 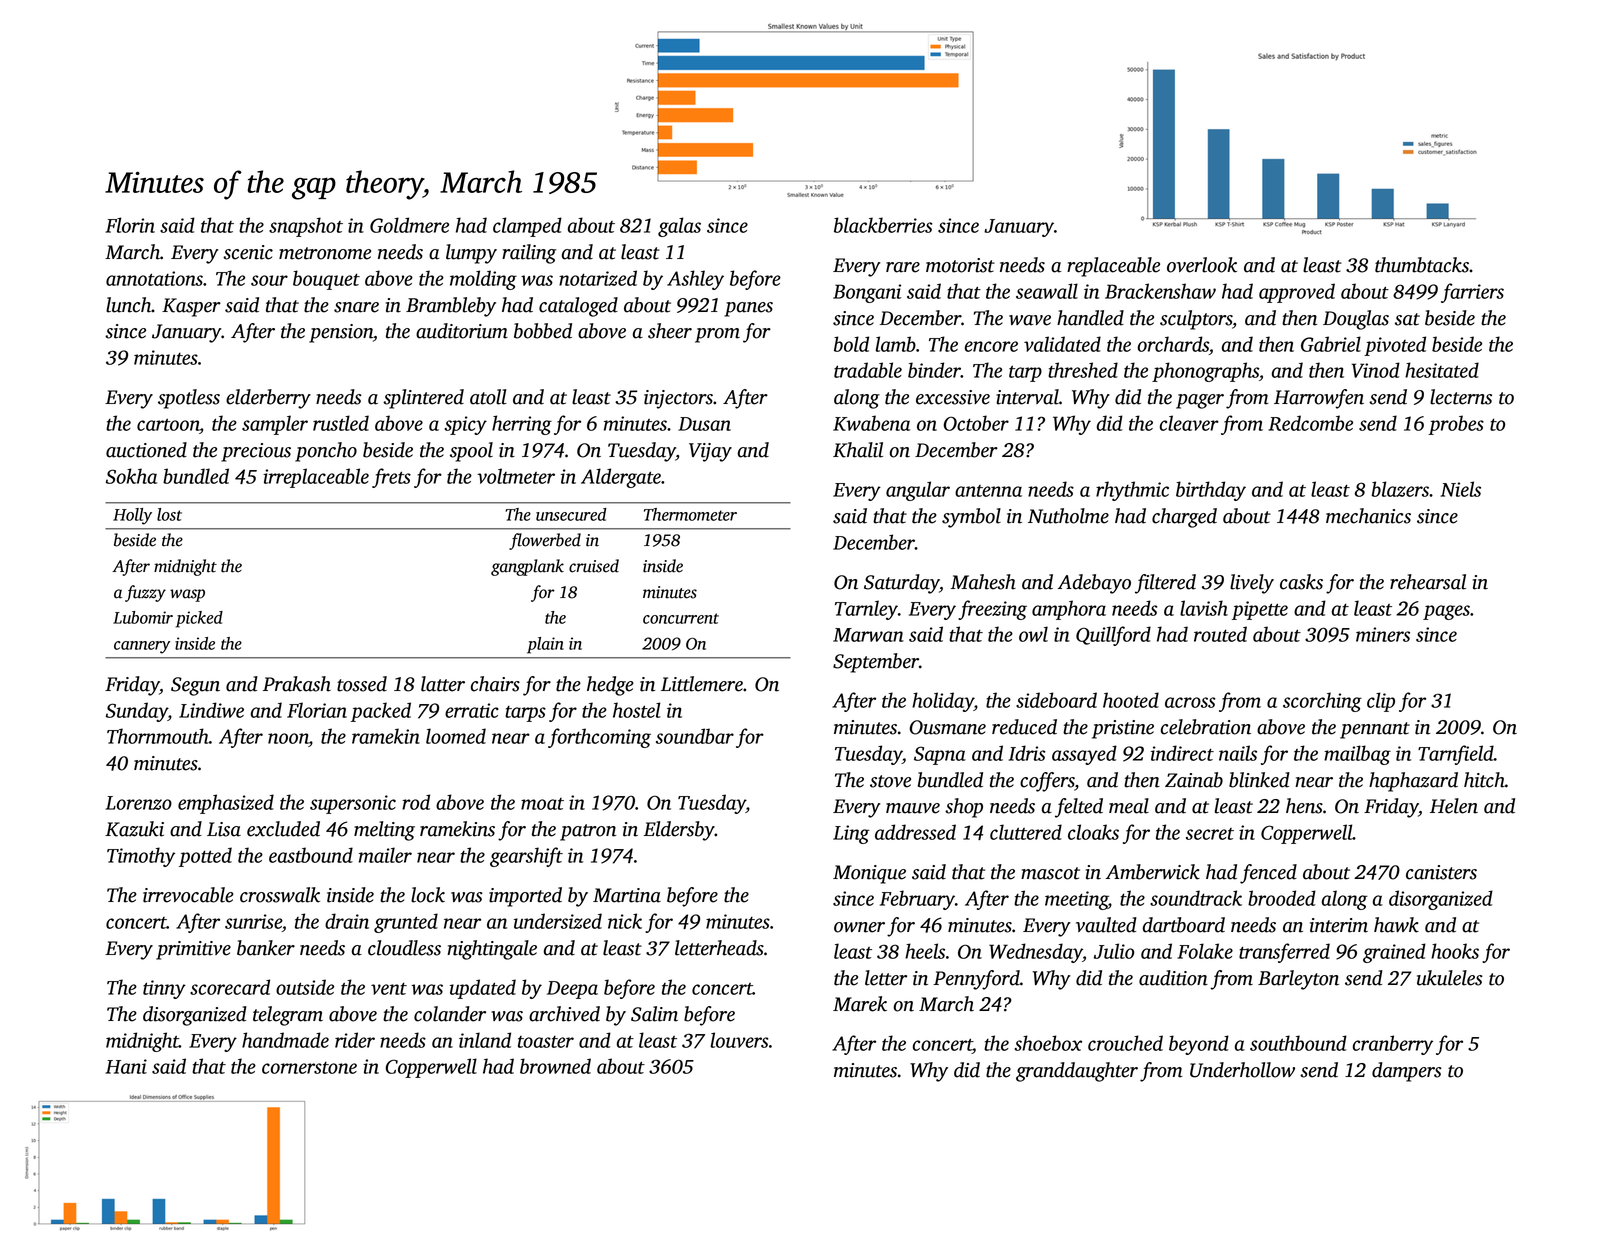 What do you see at coordinates (860, 1004) in the screenshot?
I see `Marek` at bounding box center [860, 1004].
